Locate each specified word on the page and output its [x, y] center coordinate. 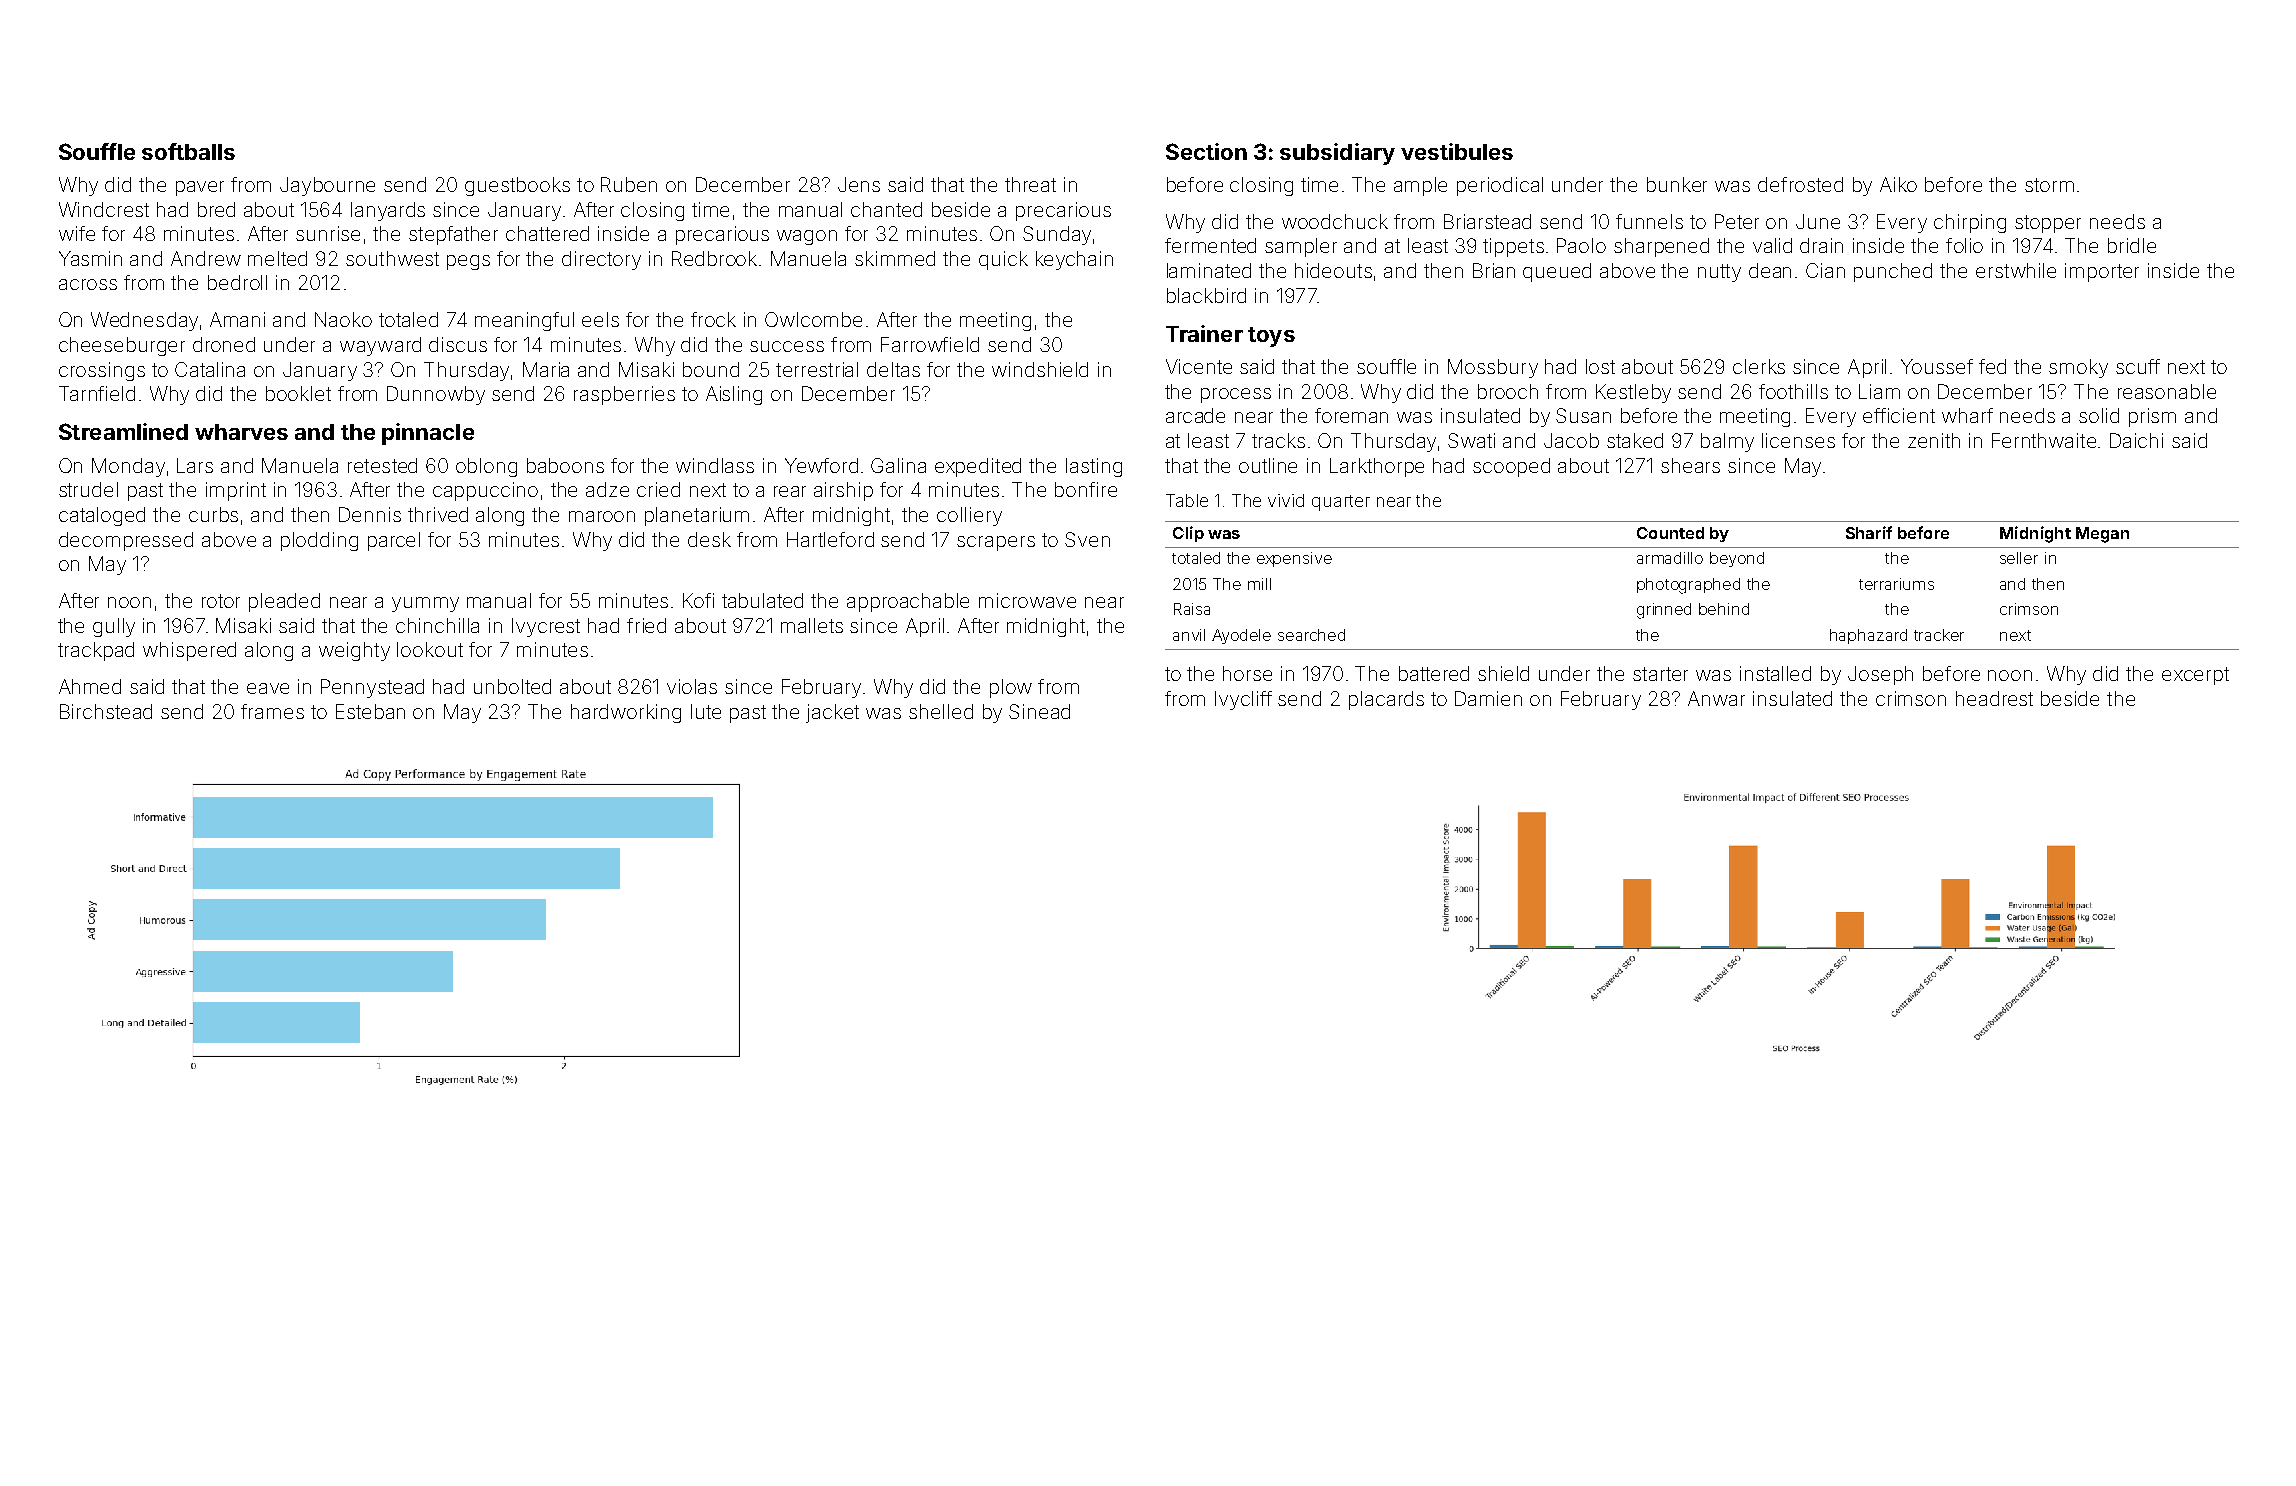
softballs [188, 151]
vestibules [1457, 151]
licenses [1798, 440]
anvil [1189, 635]
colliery [969, 516]
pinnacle [428, 434]
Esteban [370, 711]
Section [1206, 151]
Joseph [1880, 675]
